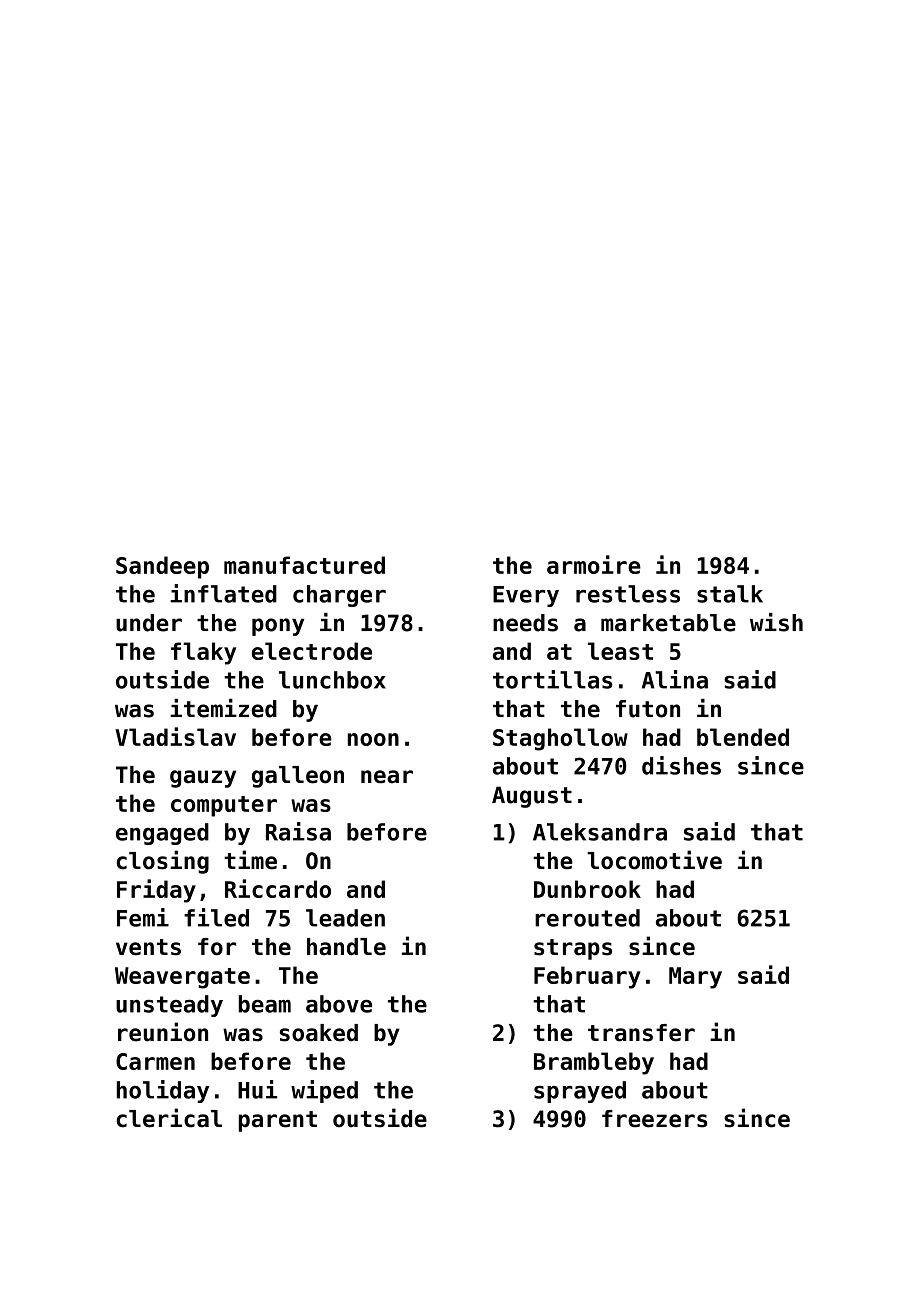 The height and width of the screenshot is (1311, 924). I want to click on Every, so click(526, 596).
